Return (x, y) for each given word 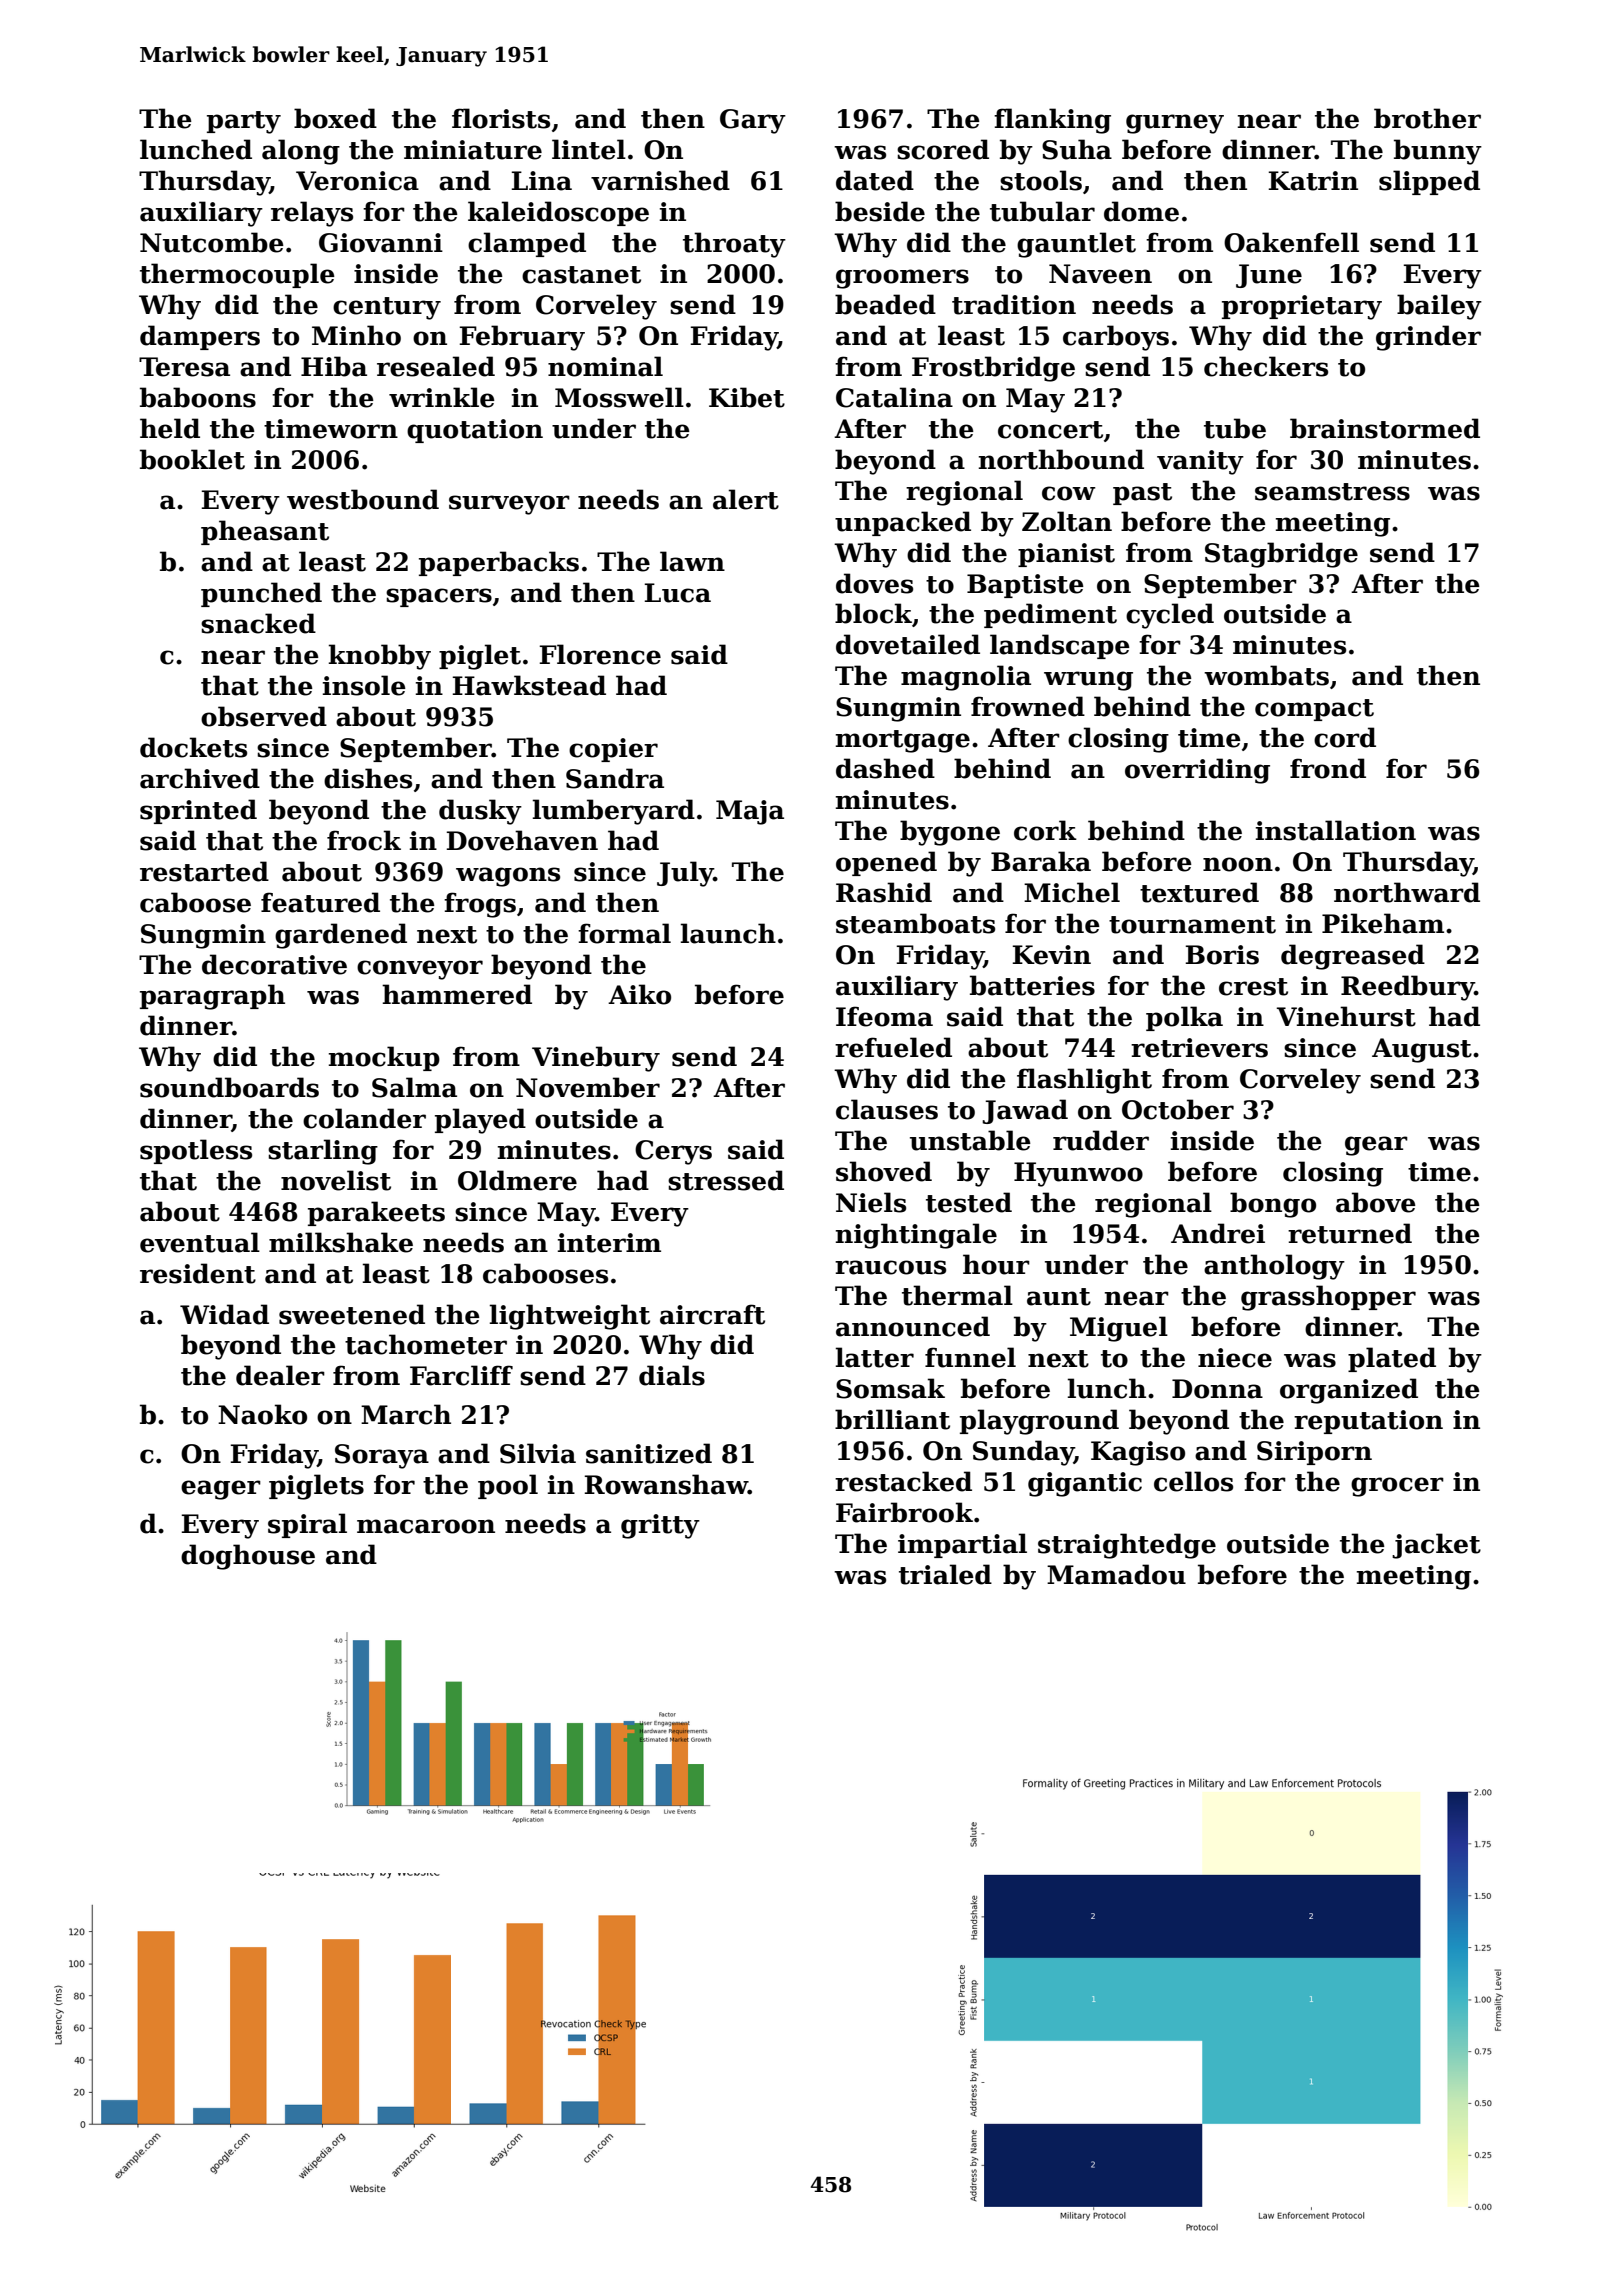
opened (886, 863)
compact (1314, 710)
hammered (457, 994)
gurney (1175, 124)
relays (312, 214)
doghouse (248, 1557)
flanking (1052, 121)
